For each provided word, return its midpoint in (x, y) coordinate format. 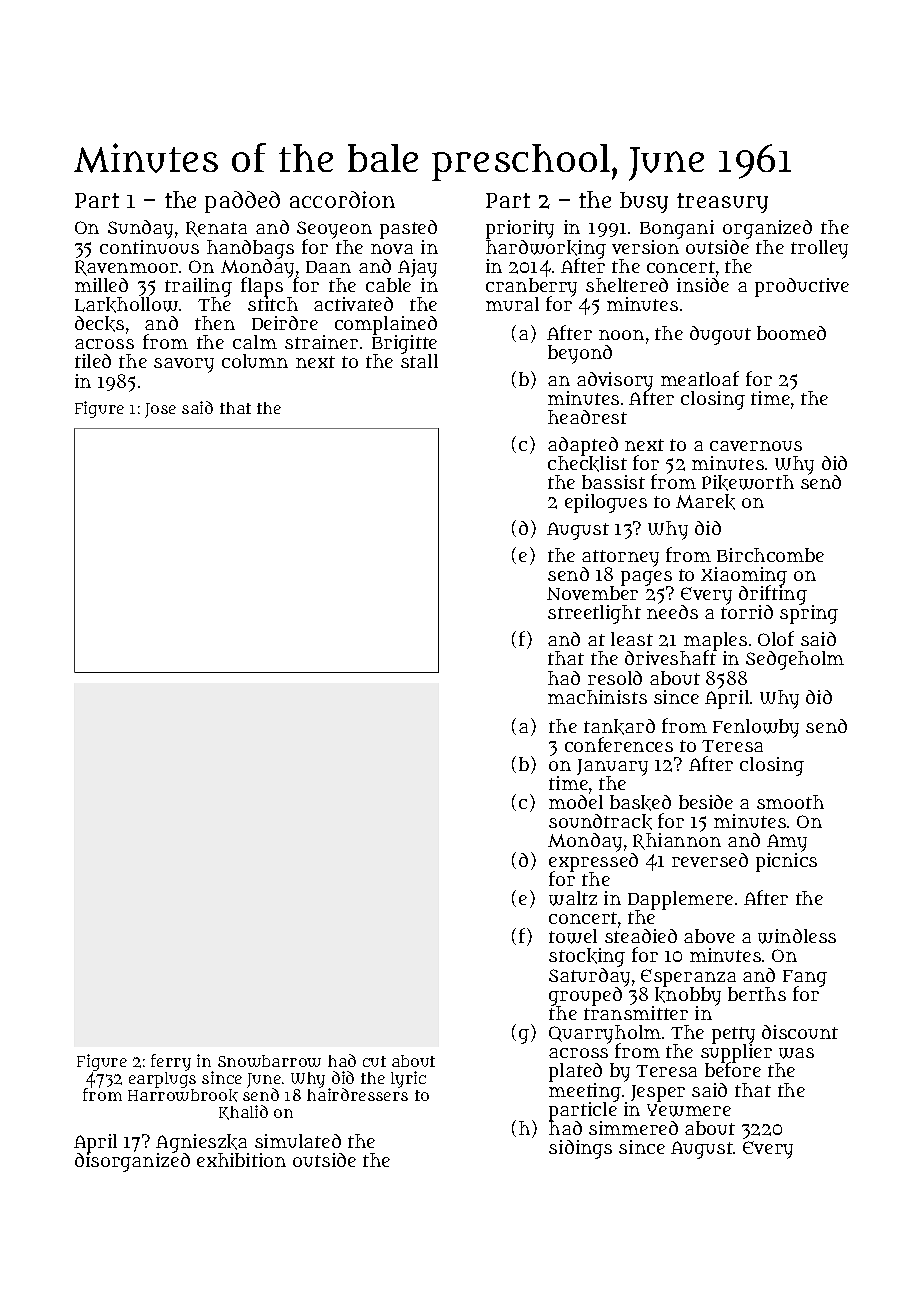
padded (242, 202)
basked (640, 803)
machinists (597, 697)
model (576, 802)
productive (802, 287)
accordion (342, 199)
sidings (580, 1149)
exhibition (241, 1160)
